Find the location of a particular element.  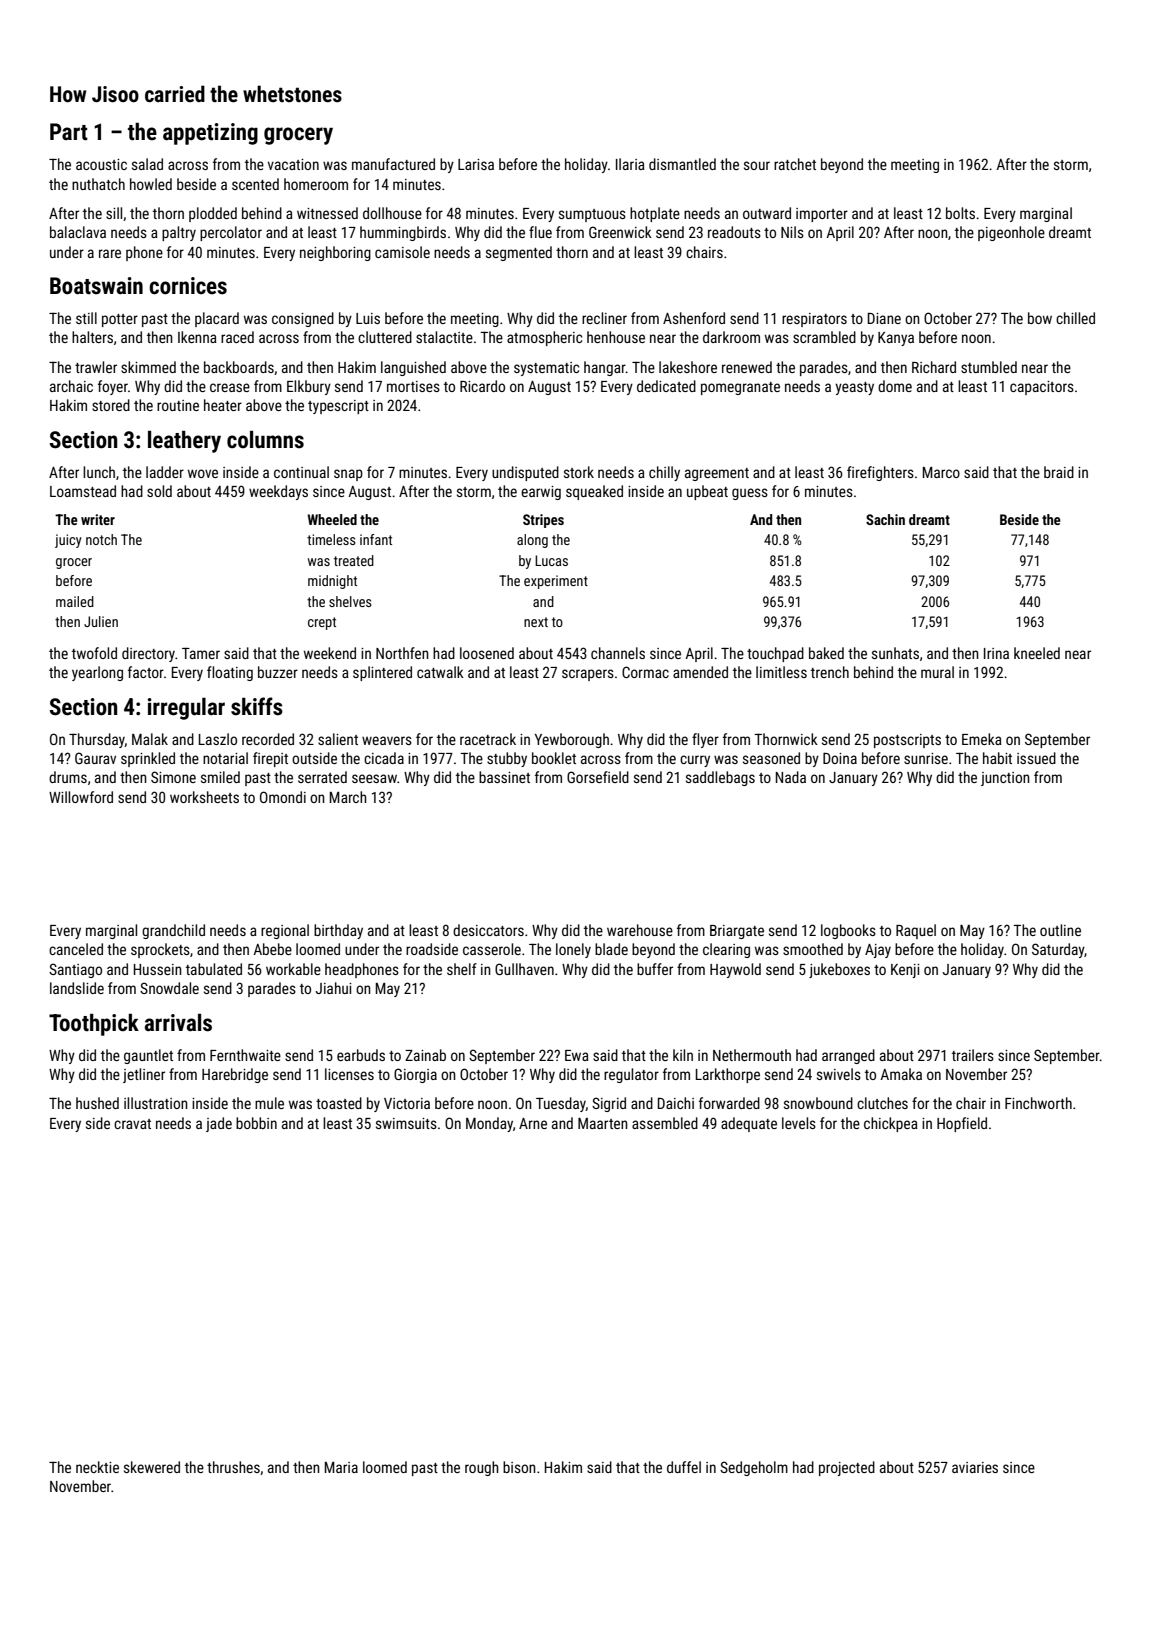

midnight is located at coordinates (332, 582).
